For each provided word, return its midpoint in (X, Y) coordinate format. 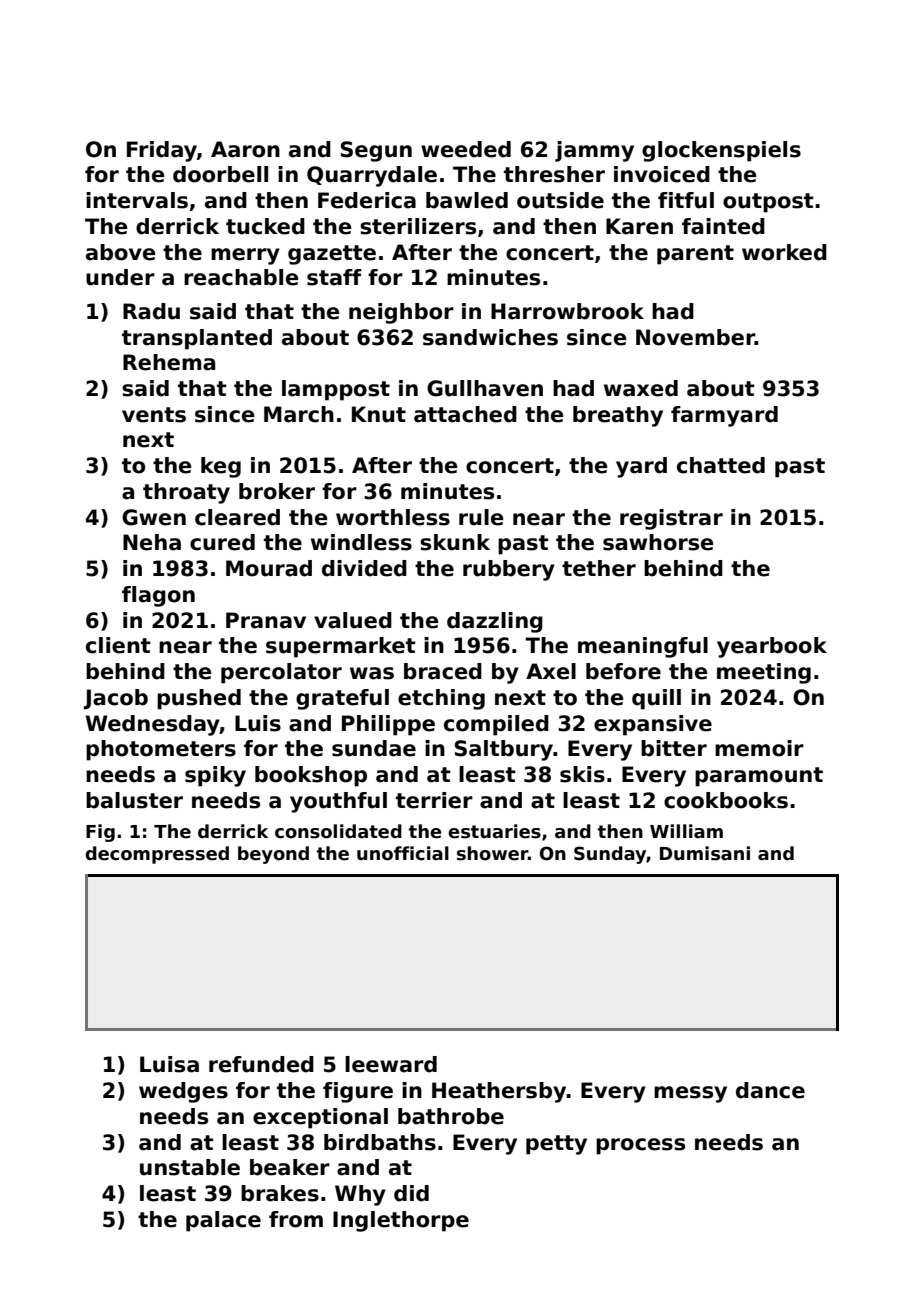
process (640, 1146)
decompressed (157, 855)
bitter (674, 748)
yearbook (772, 647)
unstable (190, 1167)
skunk (455, 542)
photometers (161, 750)
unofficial (403, 853)
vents (154, 415)
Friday (162, 151)
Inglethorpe (401, 1221)
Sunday (610, 855)
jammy (594, 151)
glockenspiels (721, 151)
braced (443, 671)
